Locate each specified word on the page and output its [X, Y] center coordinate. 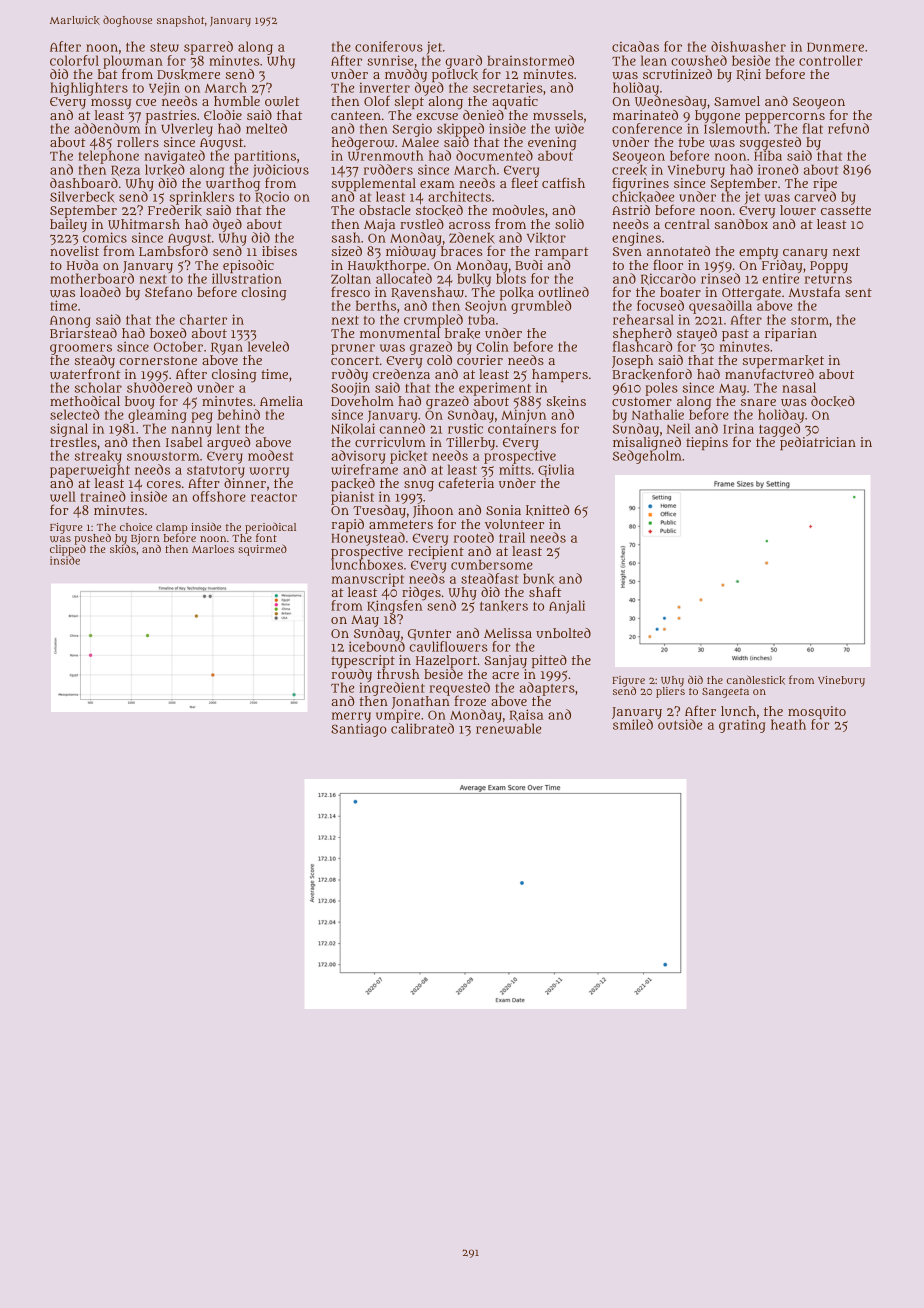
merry [351, 717]
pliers [670, 692]
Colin [492, 346]
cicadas [635, 46]
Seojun [486, 307]
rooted [474, 537]
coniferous [389, 46]
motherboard [92, 278]
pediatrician [818, 443]
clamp [172, 528]
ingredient [392, 689]
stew [164, 47]
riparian [791, 334]
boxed [168, 333]
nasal [799, 387]
